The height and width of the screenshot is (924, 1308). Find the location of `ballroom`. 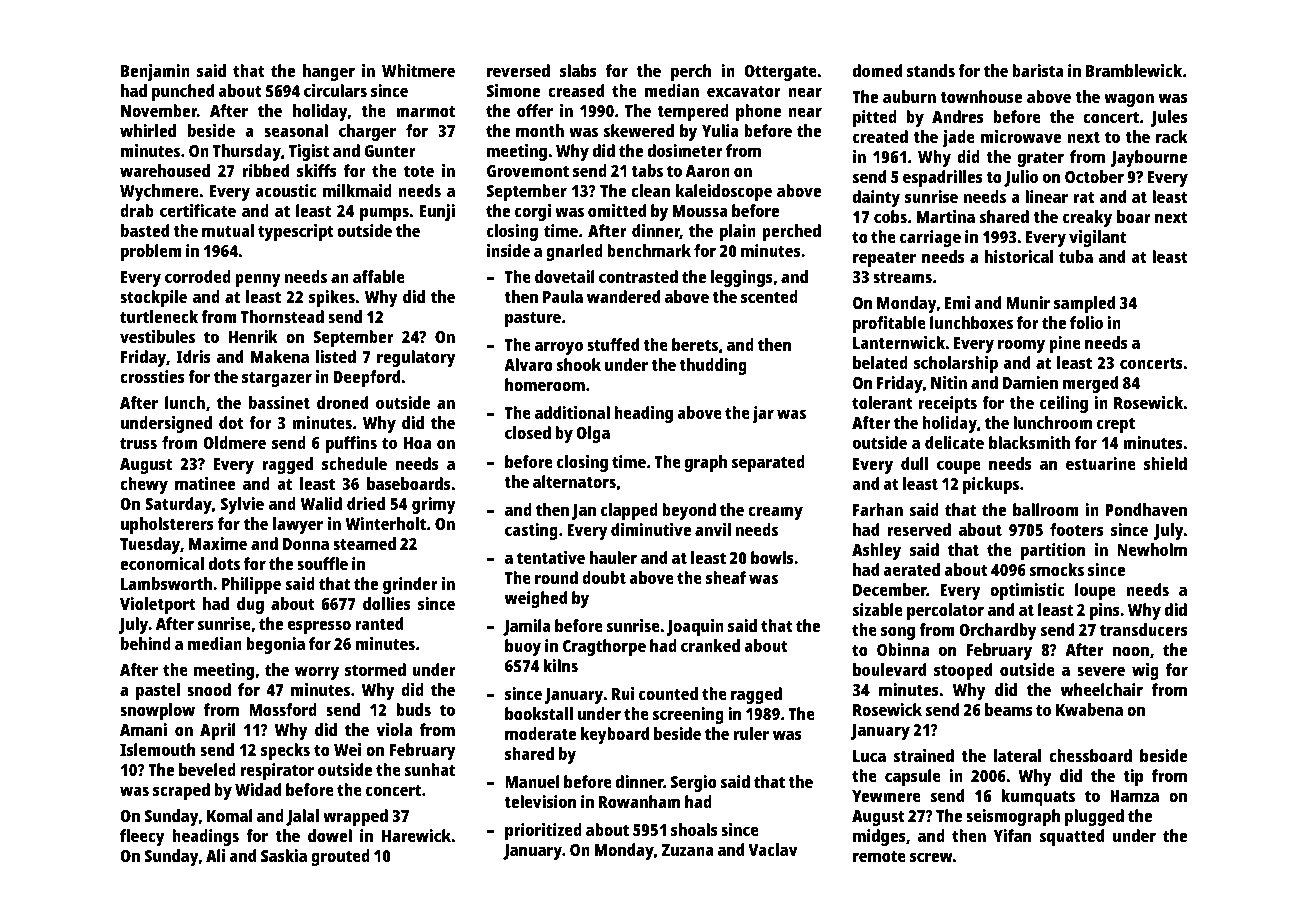

ballroom is located at coordinates (1046, 509).
